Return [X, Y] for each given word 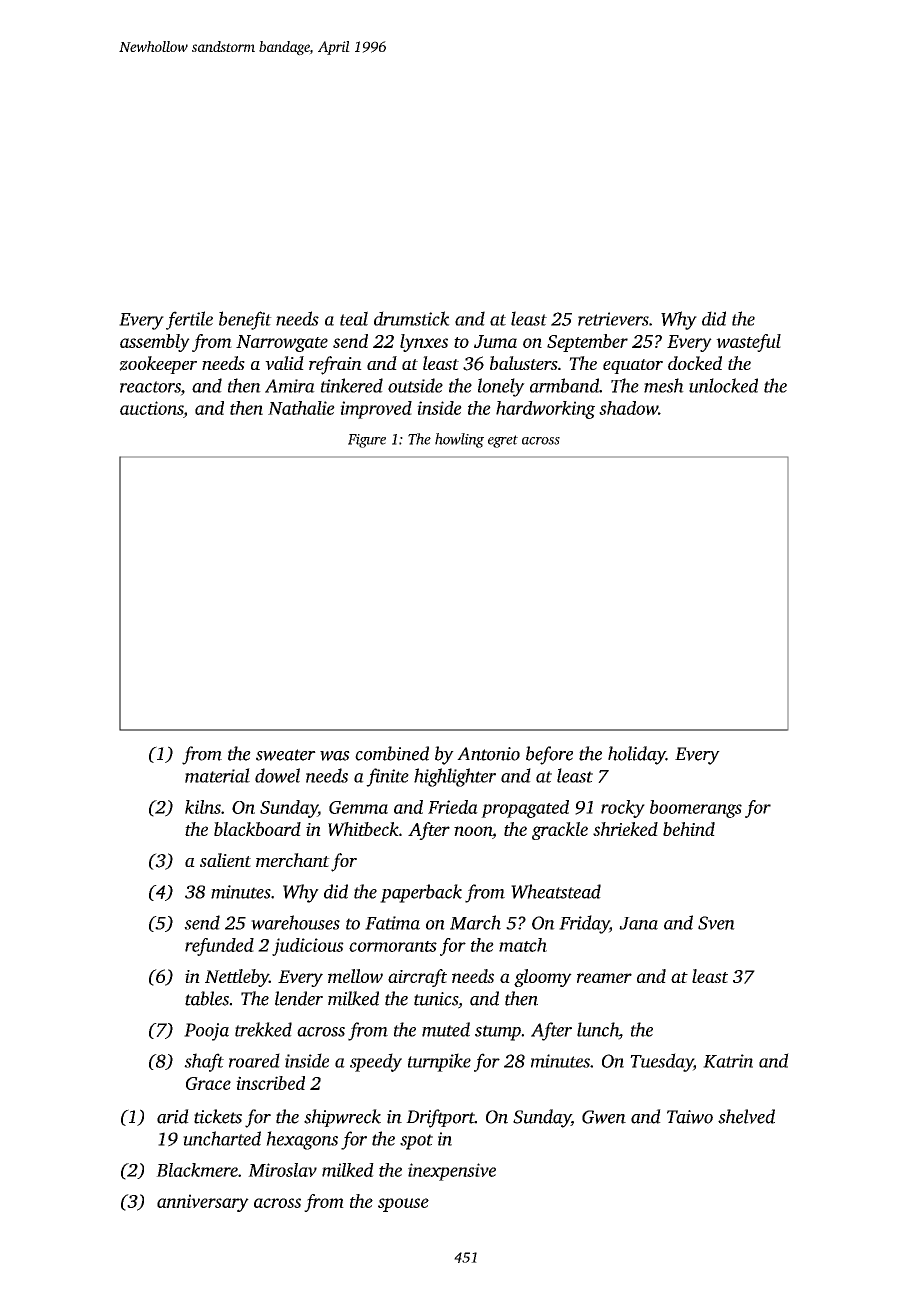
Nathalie [301, 408]
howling [459, 440]
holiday [637, 755]
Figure [367, 441]
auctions [151, 408]
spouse [403, 1205]
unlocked [723, 385]
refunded [219, 947]
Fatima [392, 923]
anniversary [203, 1203]
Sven [716, 923]
